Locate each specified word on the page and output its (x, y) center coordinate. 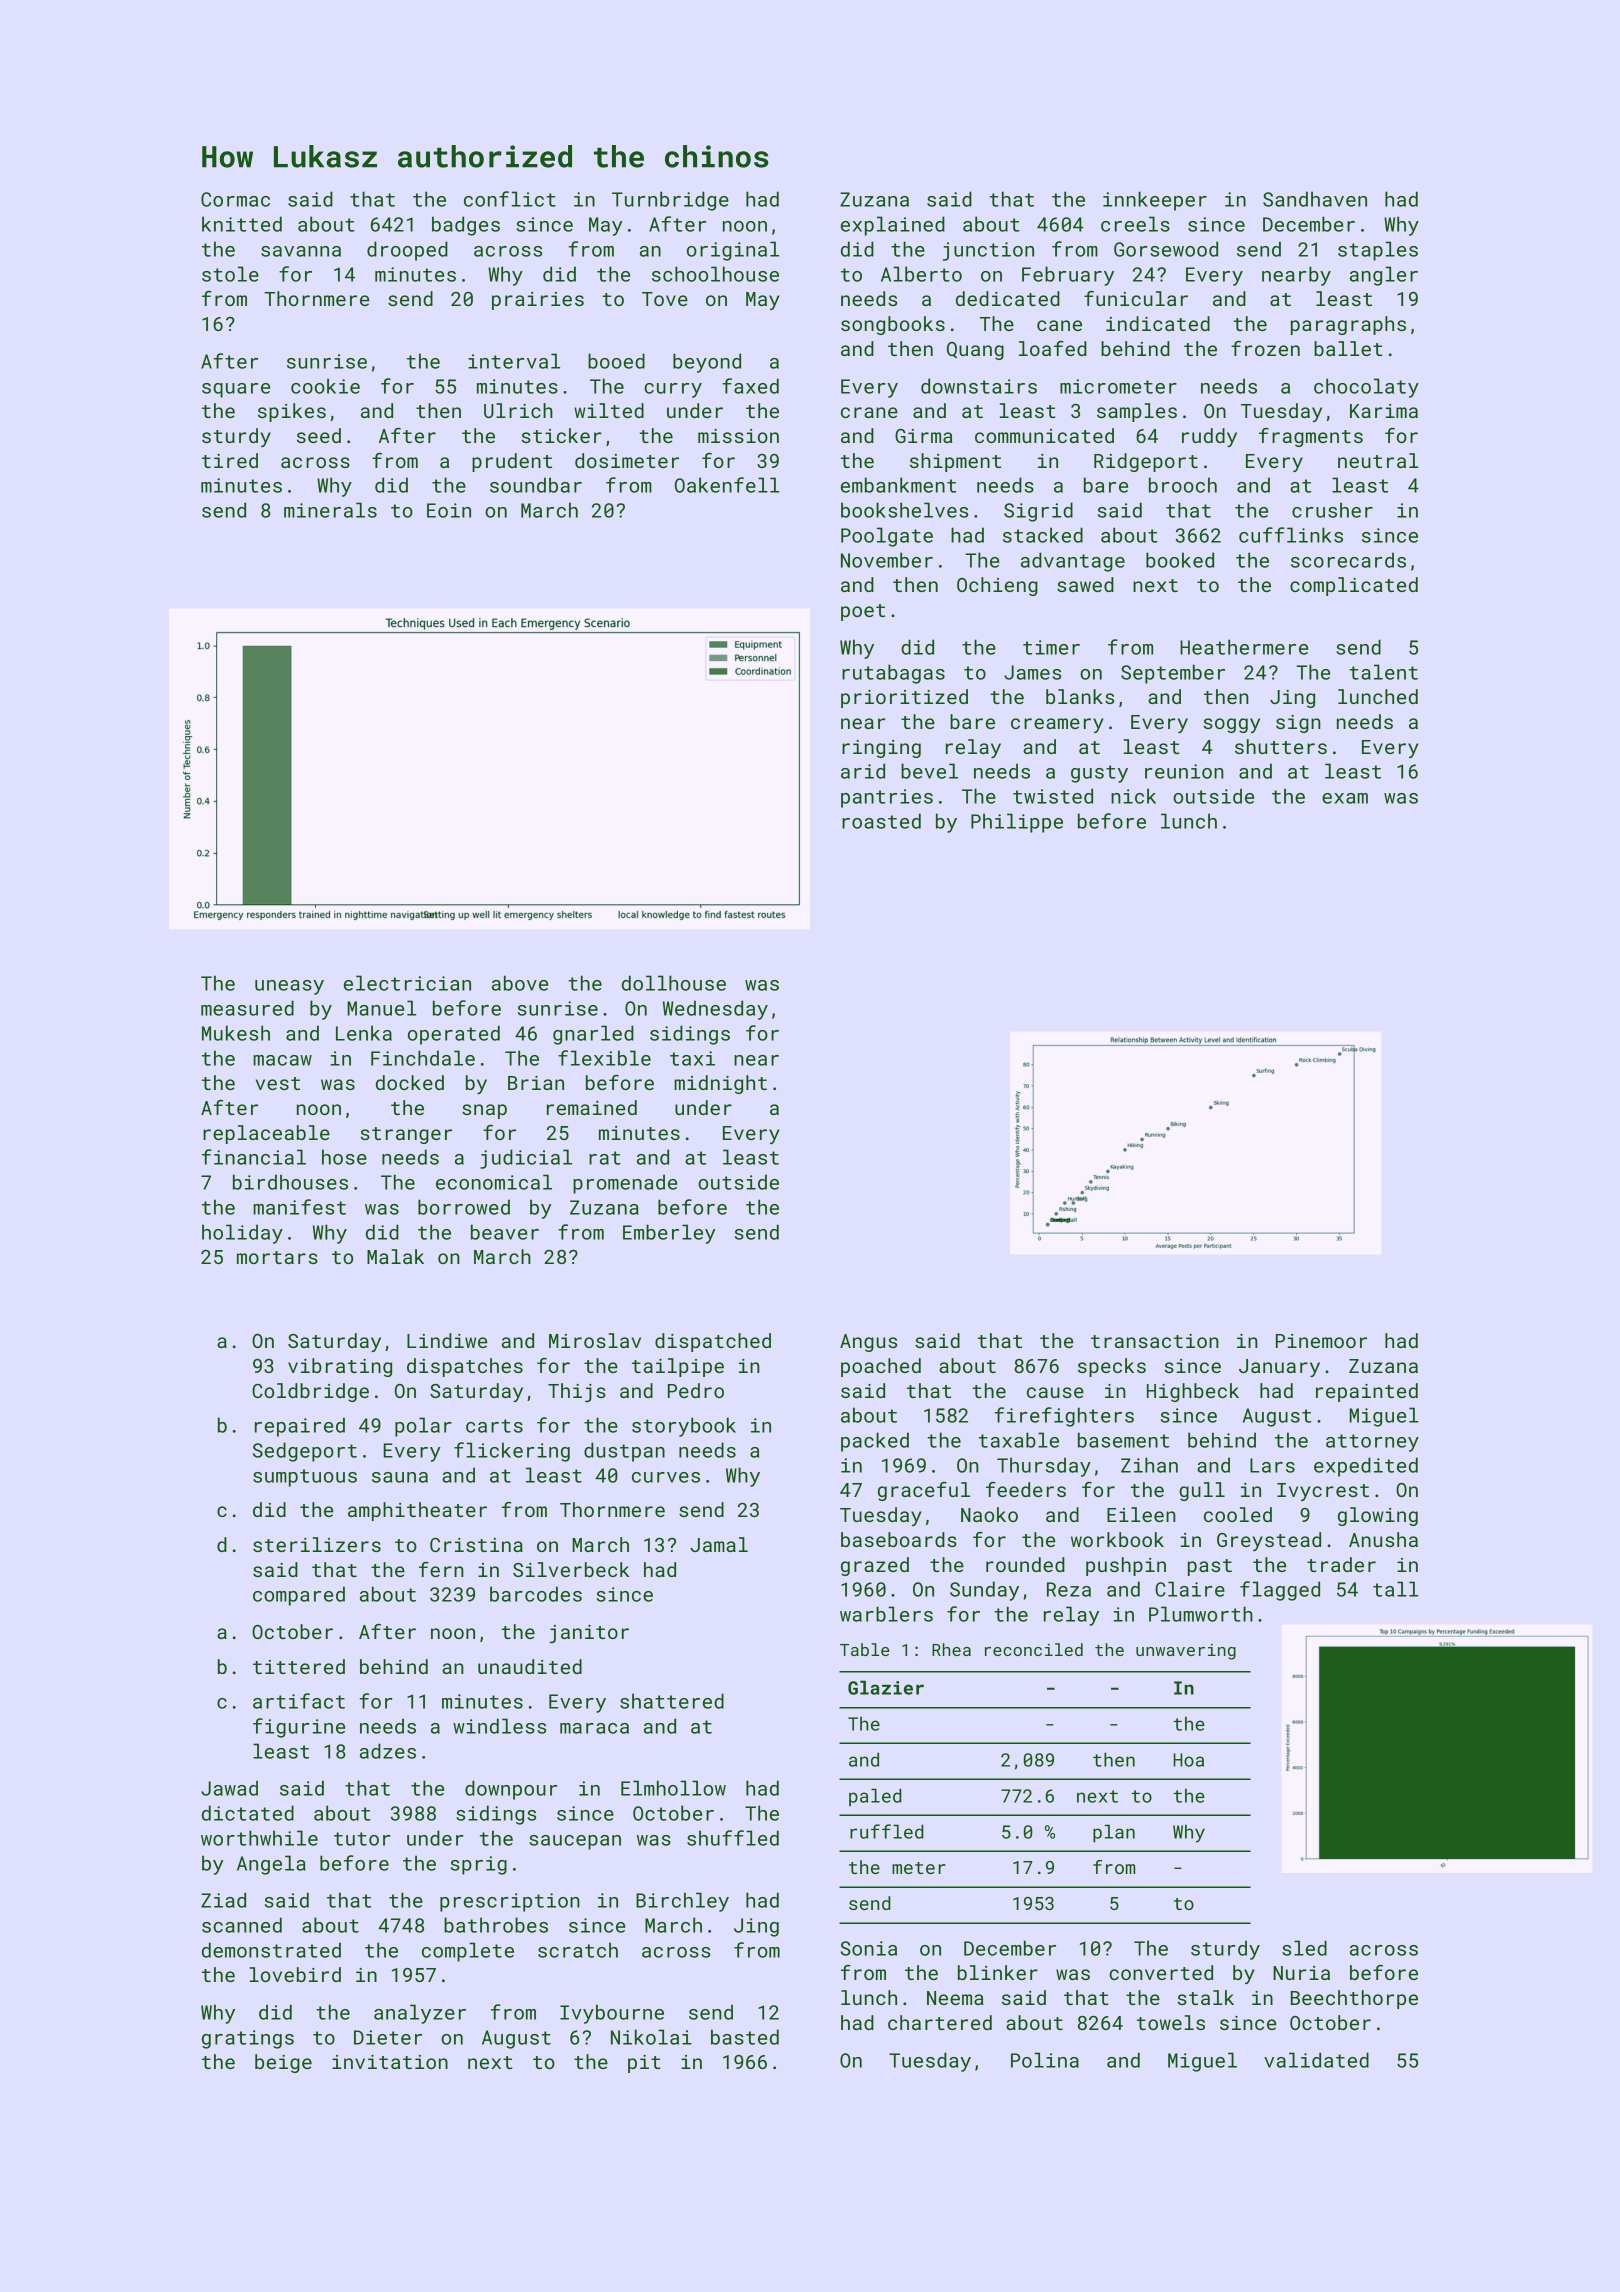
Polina (1045, 2060)
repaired (300, 1427)
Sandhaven (1315, 199)
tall (1395, 1589)
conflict (510, 199)
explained (893, 226)
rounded (1025, 1564)
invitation (390, 2062)
